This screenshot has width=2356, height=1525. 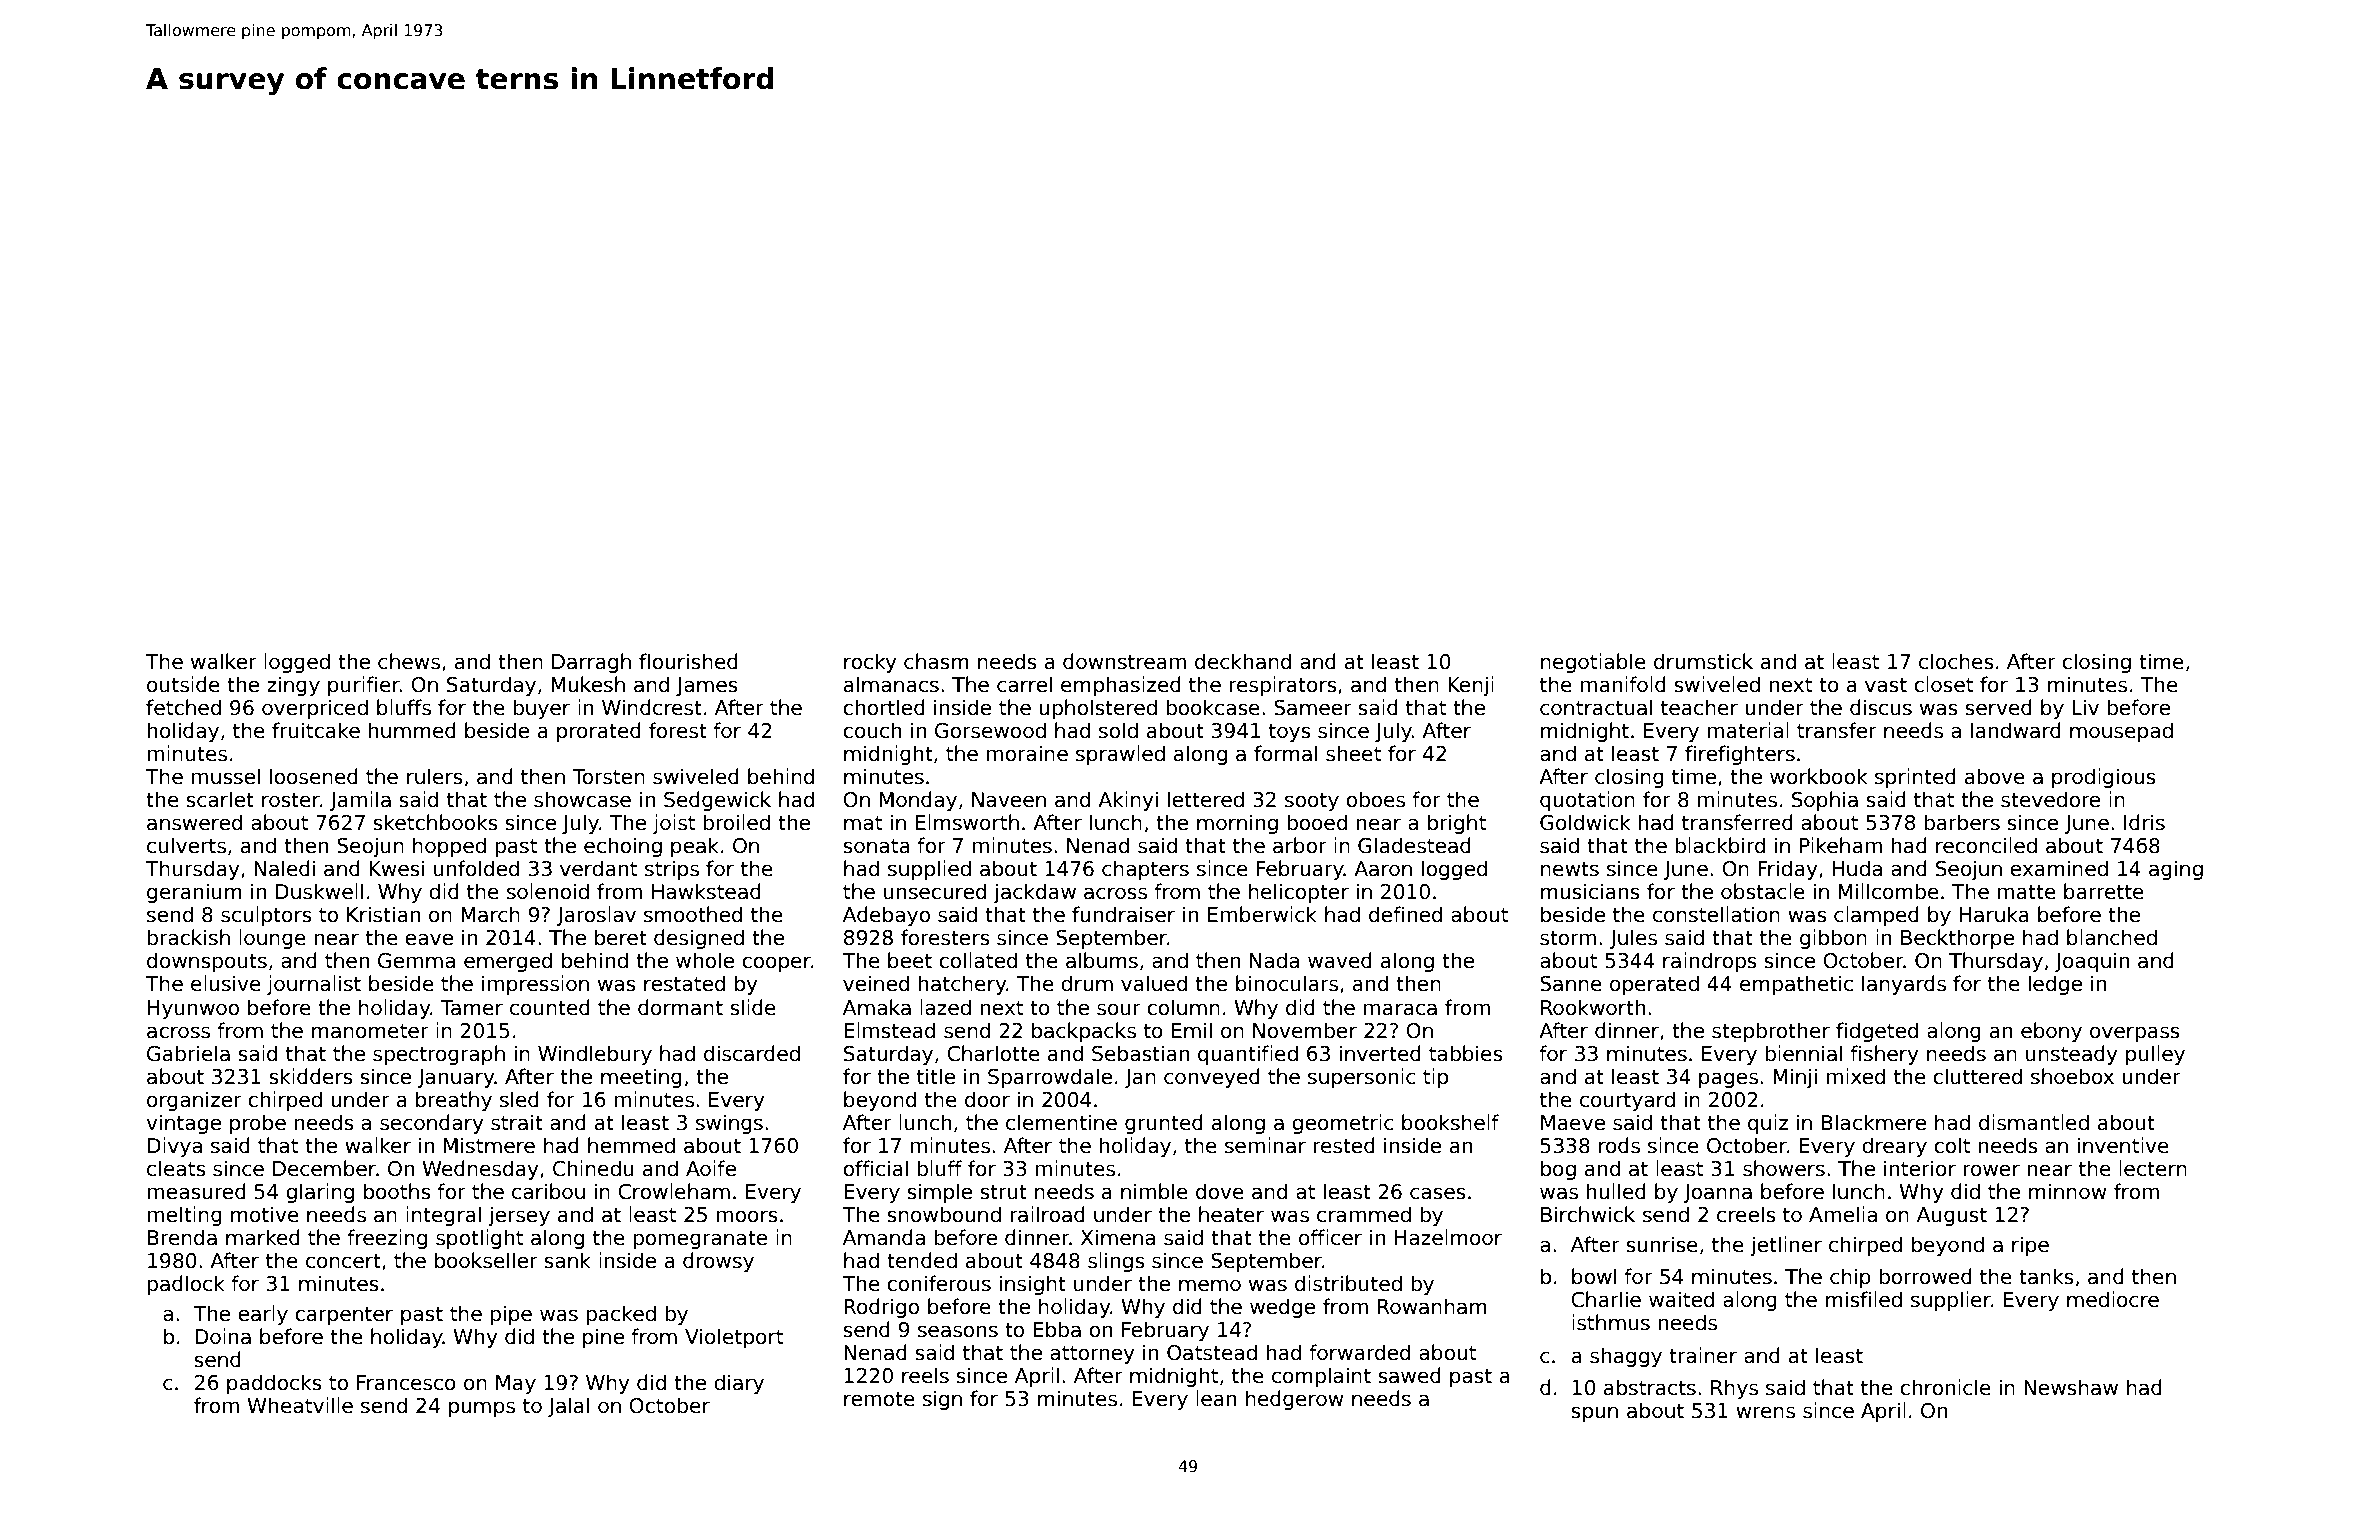 What do you see at coordinates (623, 847) in the screenshot?
I see `echoing` at bounding box center [623, 847].
